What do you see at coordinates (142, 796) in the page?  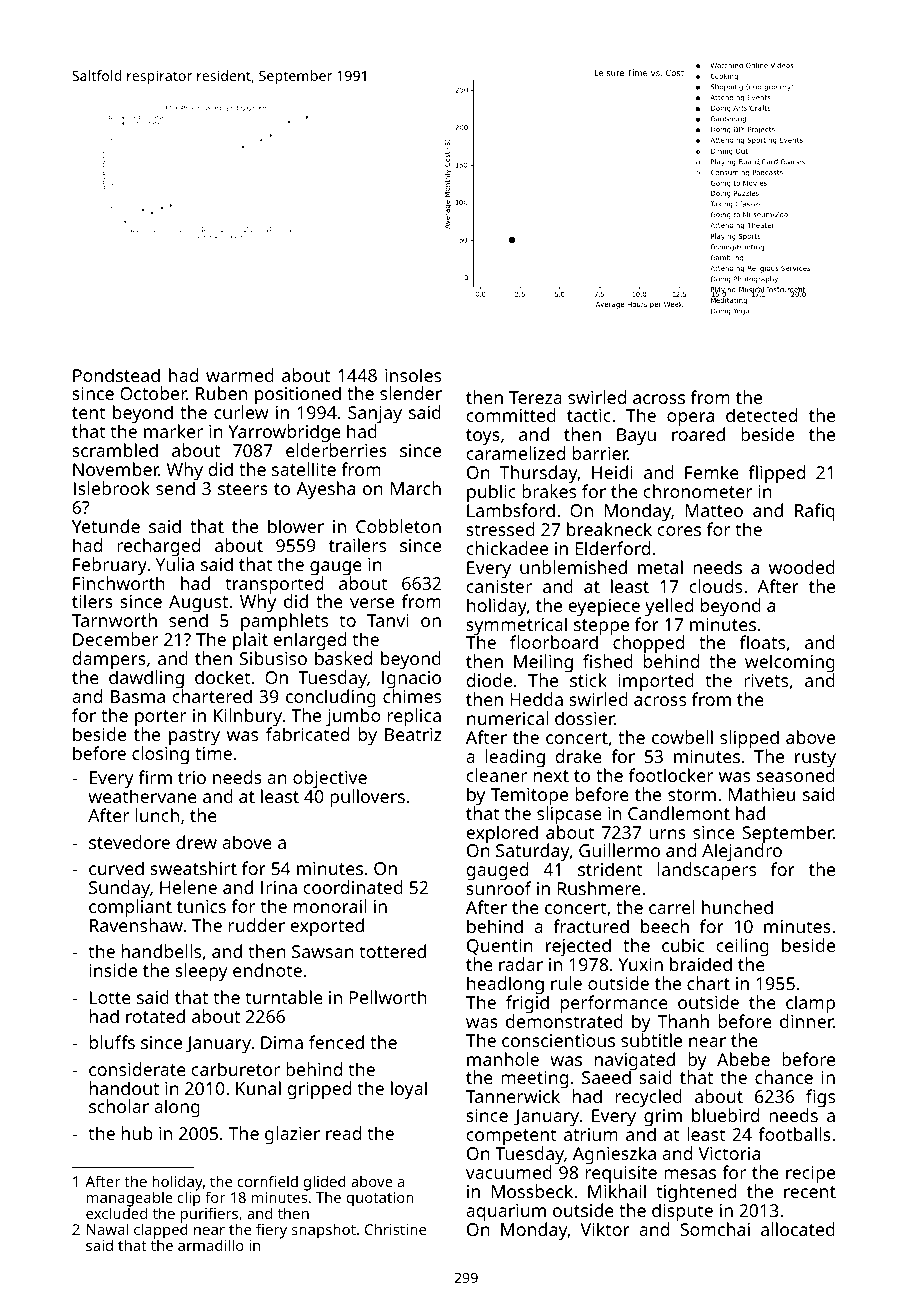 I see `weathervane` at bounding box center [142, 796].
